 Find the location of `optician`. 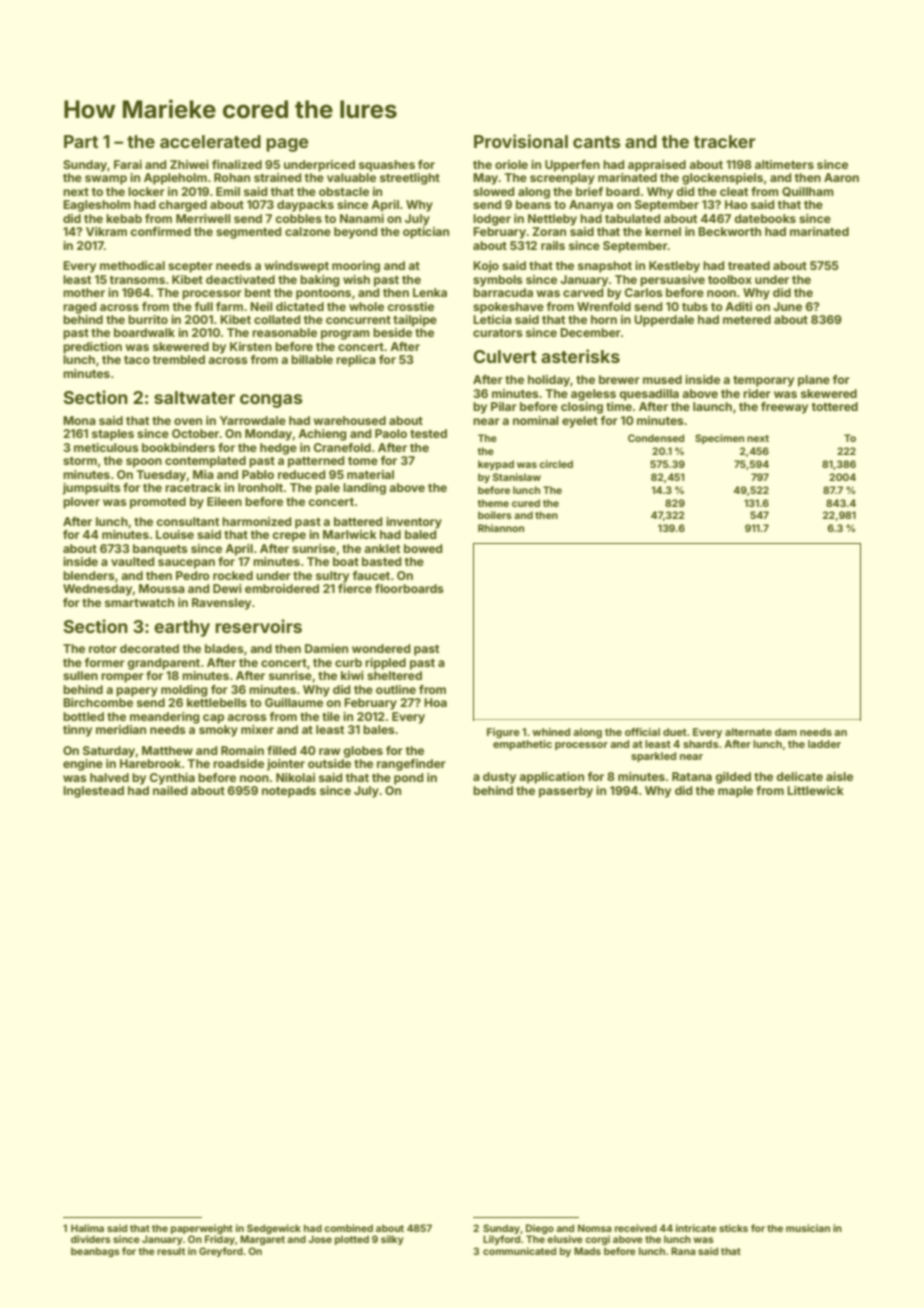

optician is located at coordinates (426, 233).
